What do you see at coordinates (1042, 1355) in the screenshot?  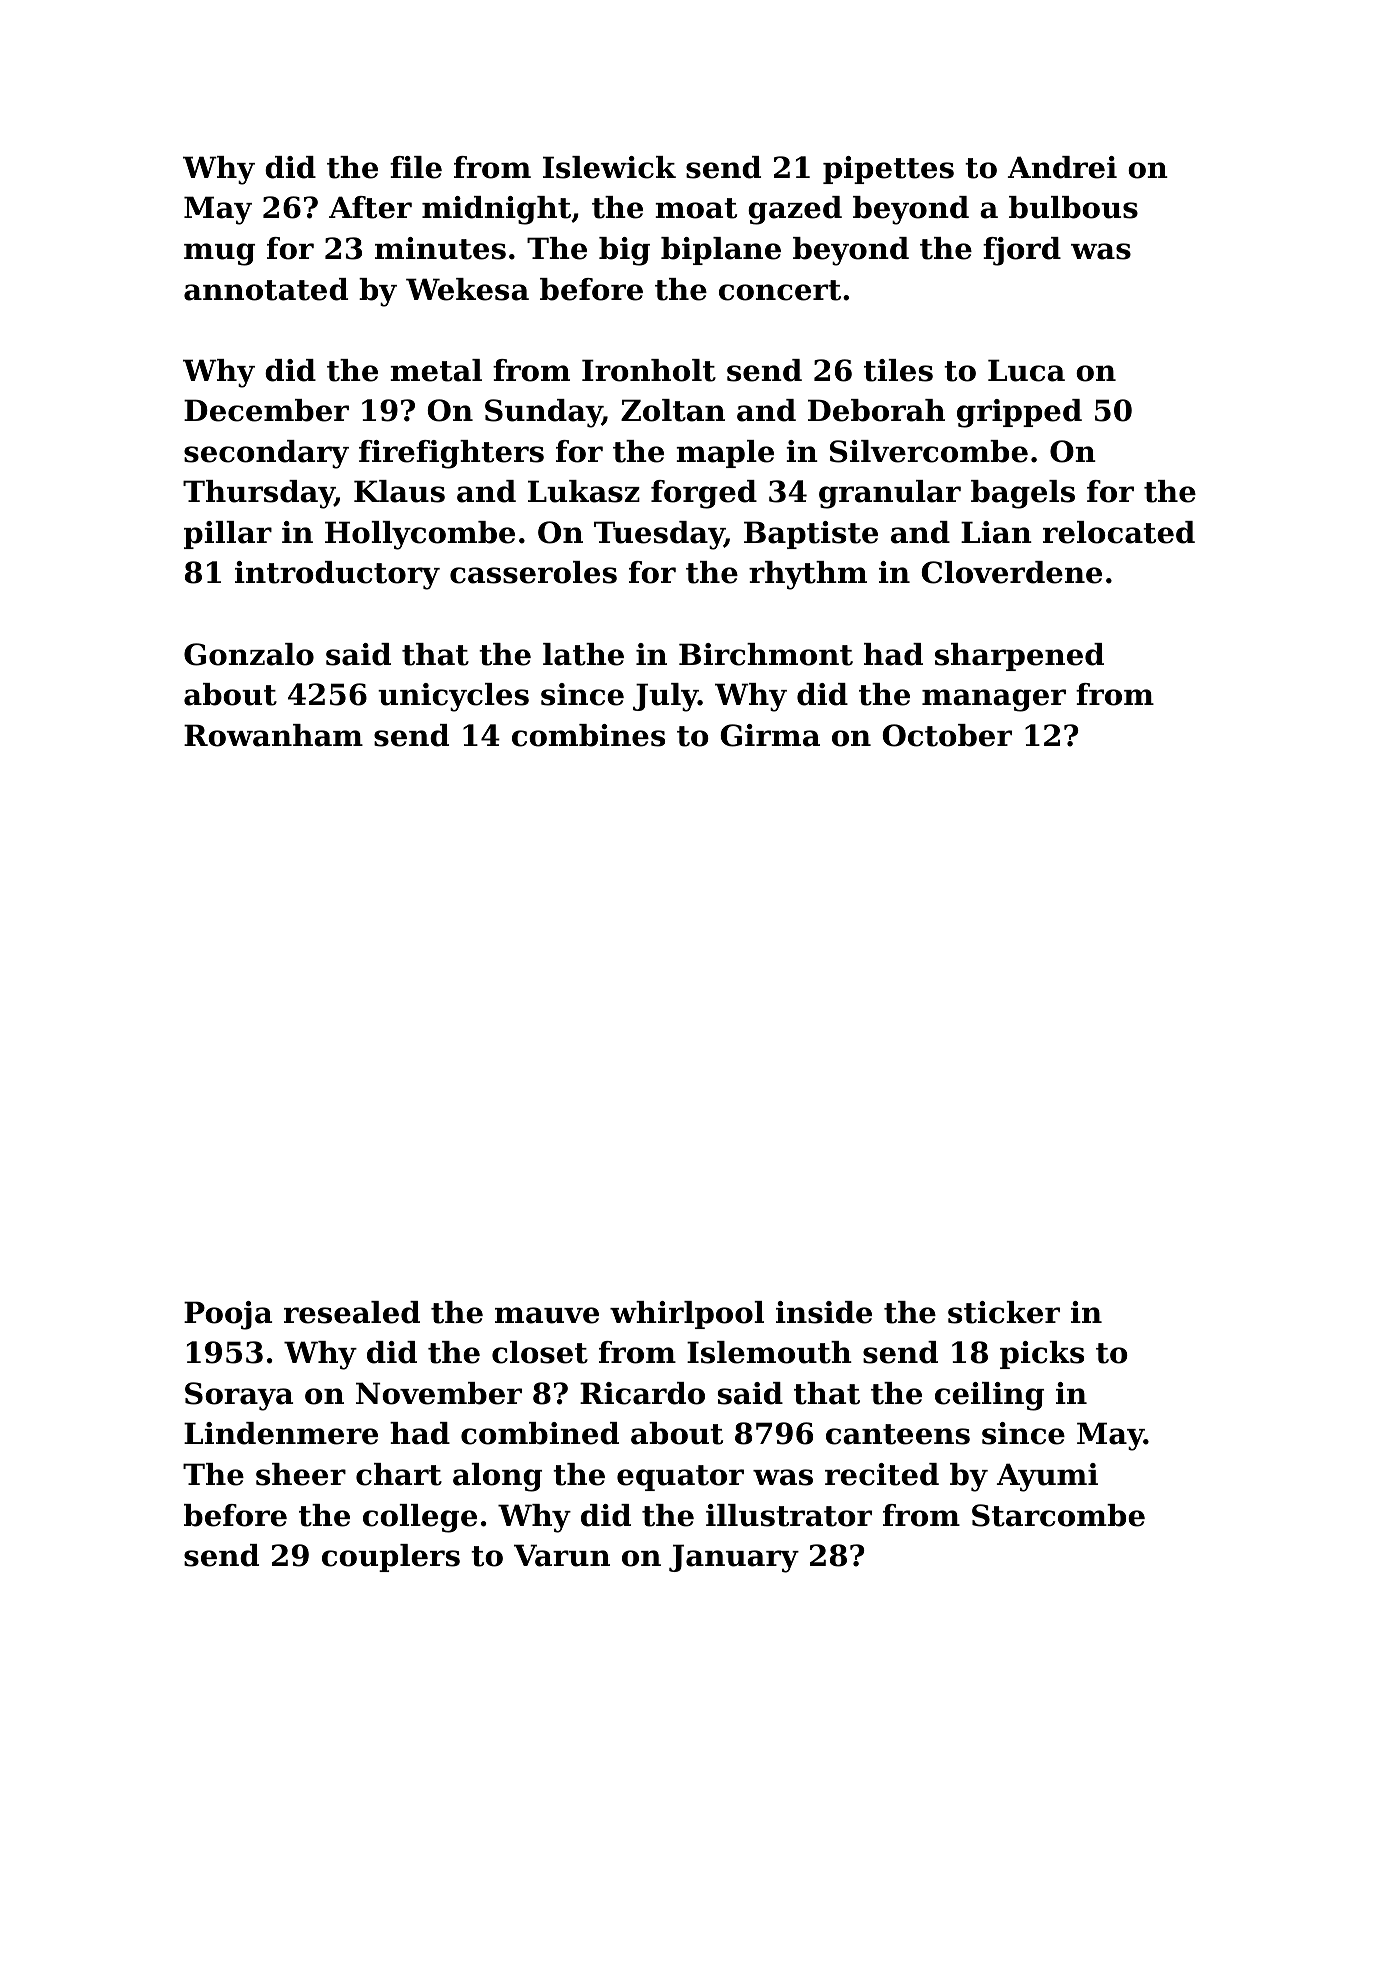 I see `picks` at bounding box center [1042, 1355].
